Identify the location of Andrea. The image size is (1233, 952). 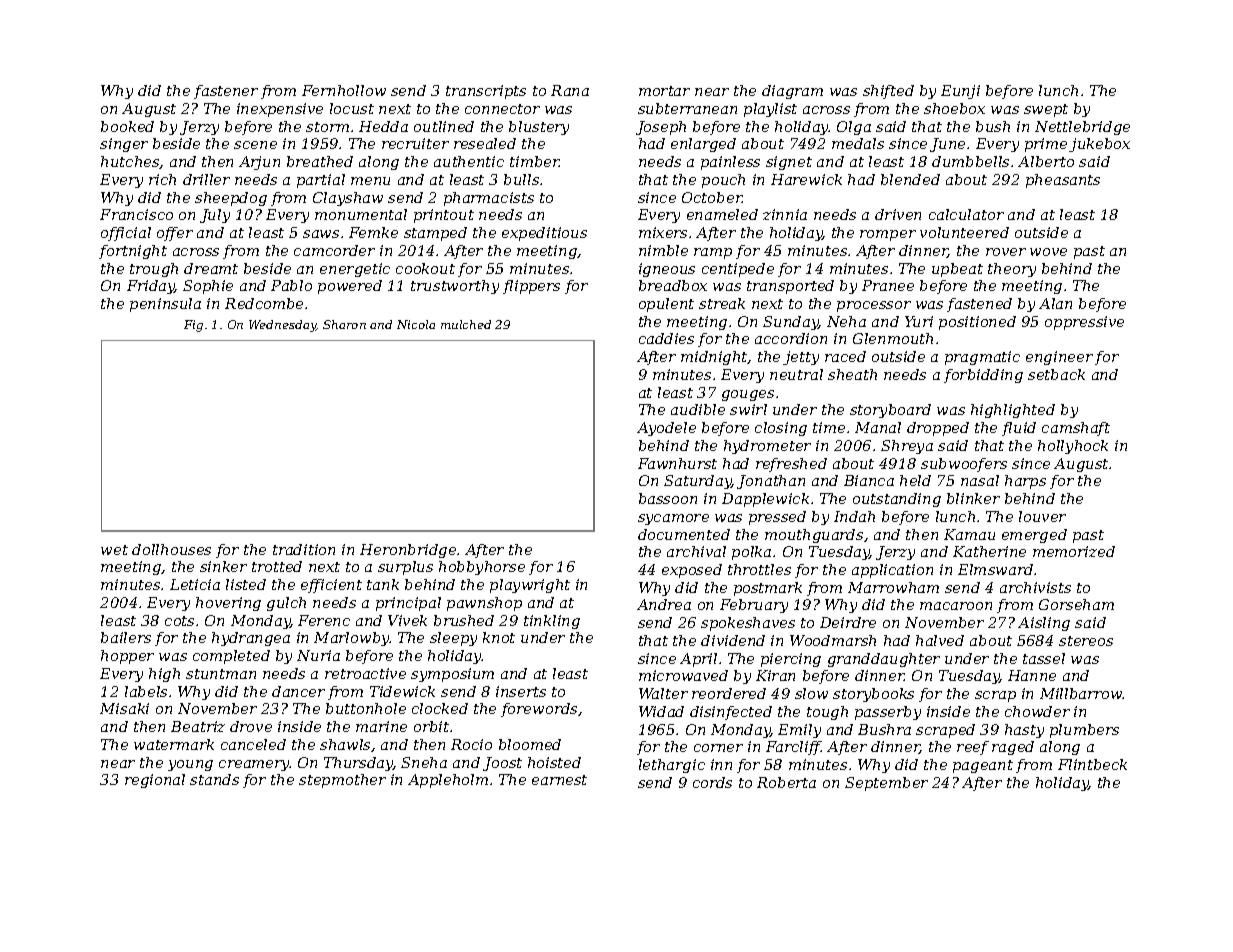
(664, 604).
